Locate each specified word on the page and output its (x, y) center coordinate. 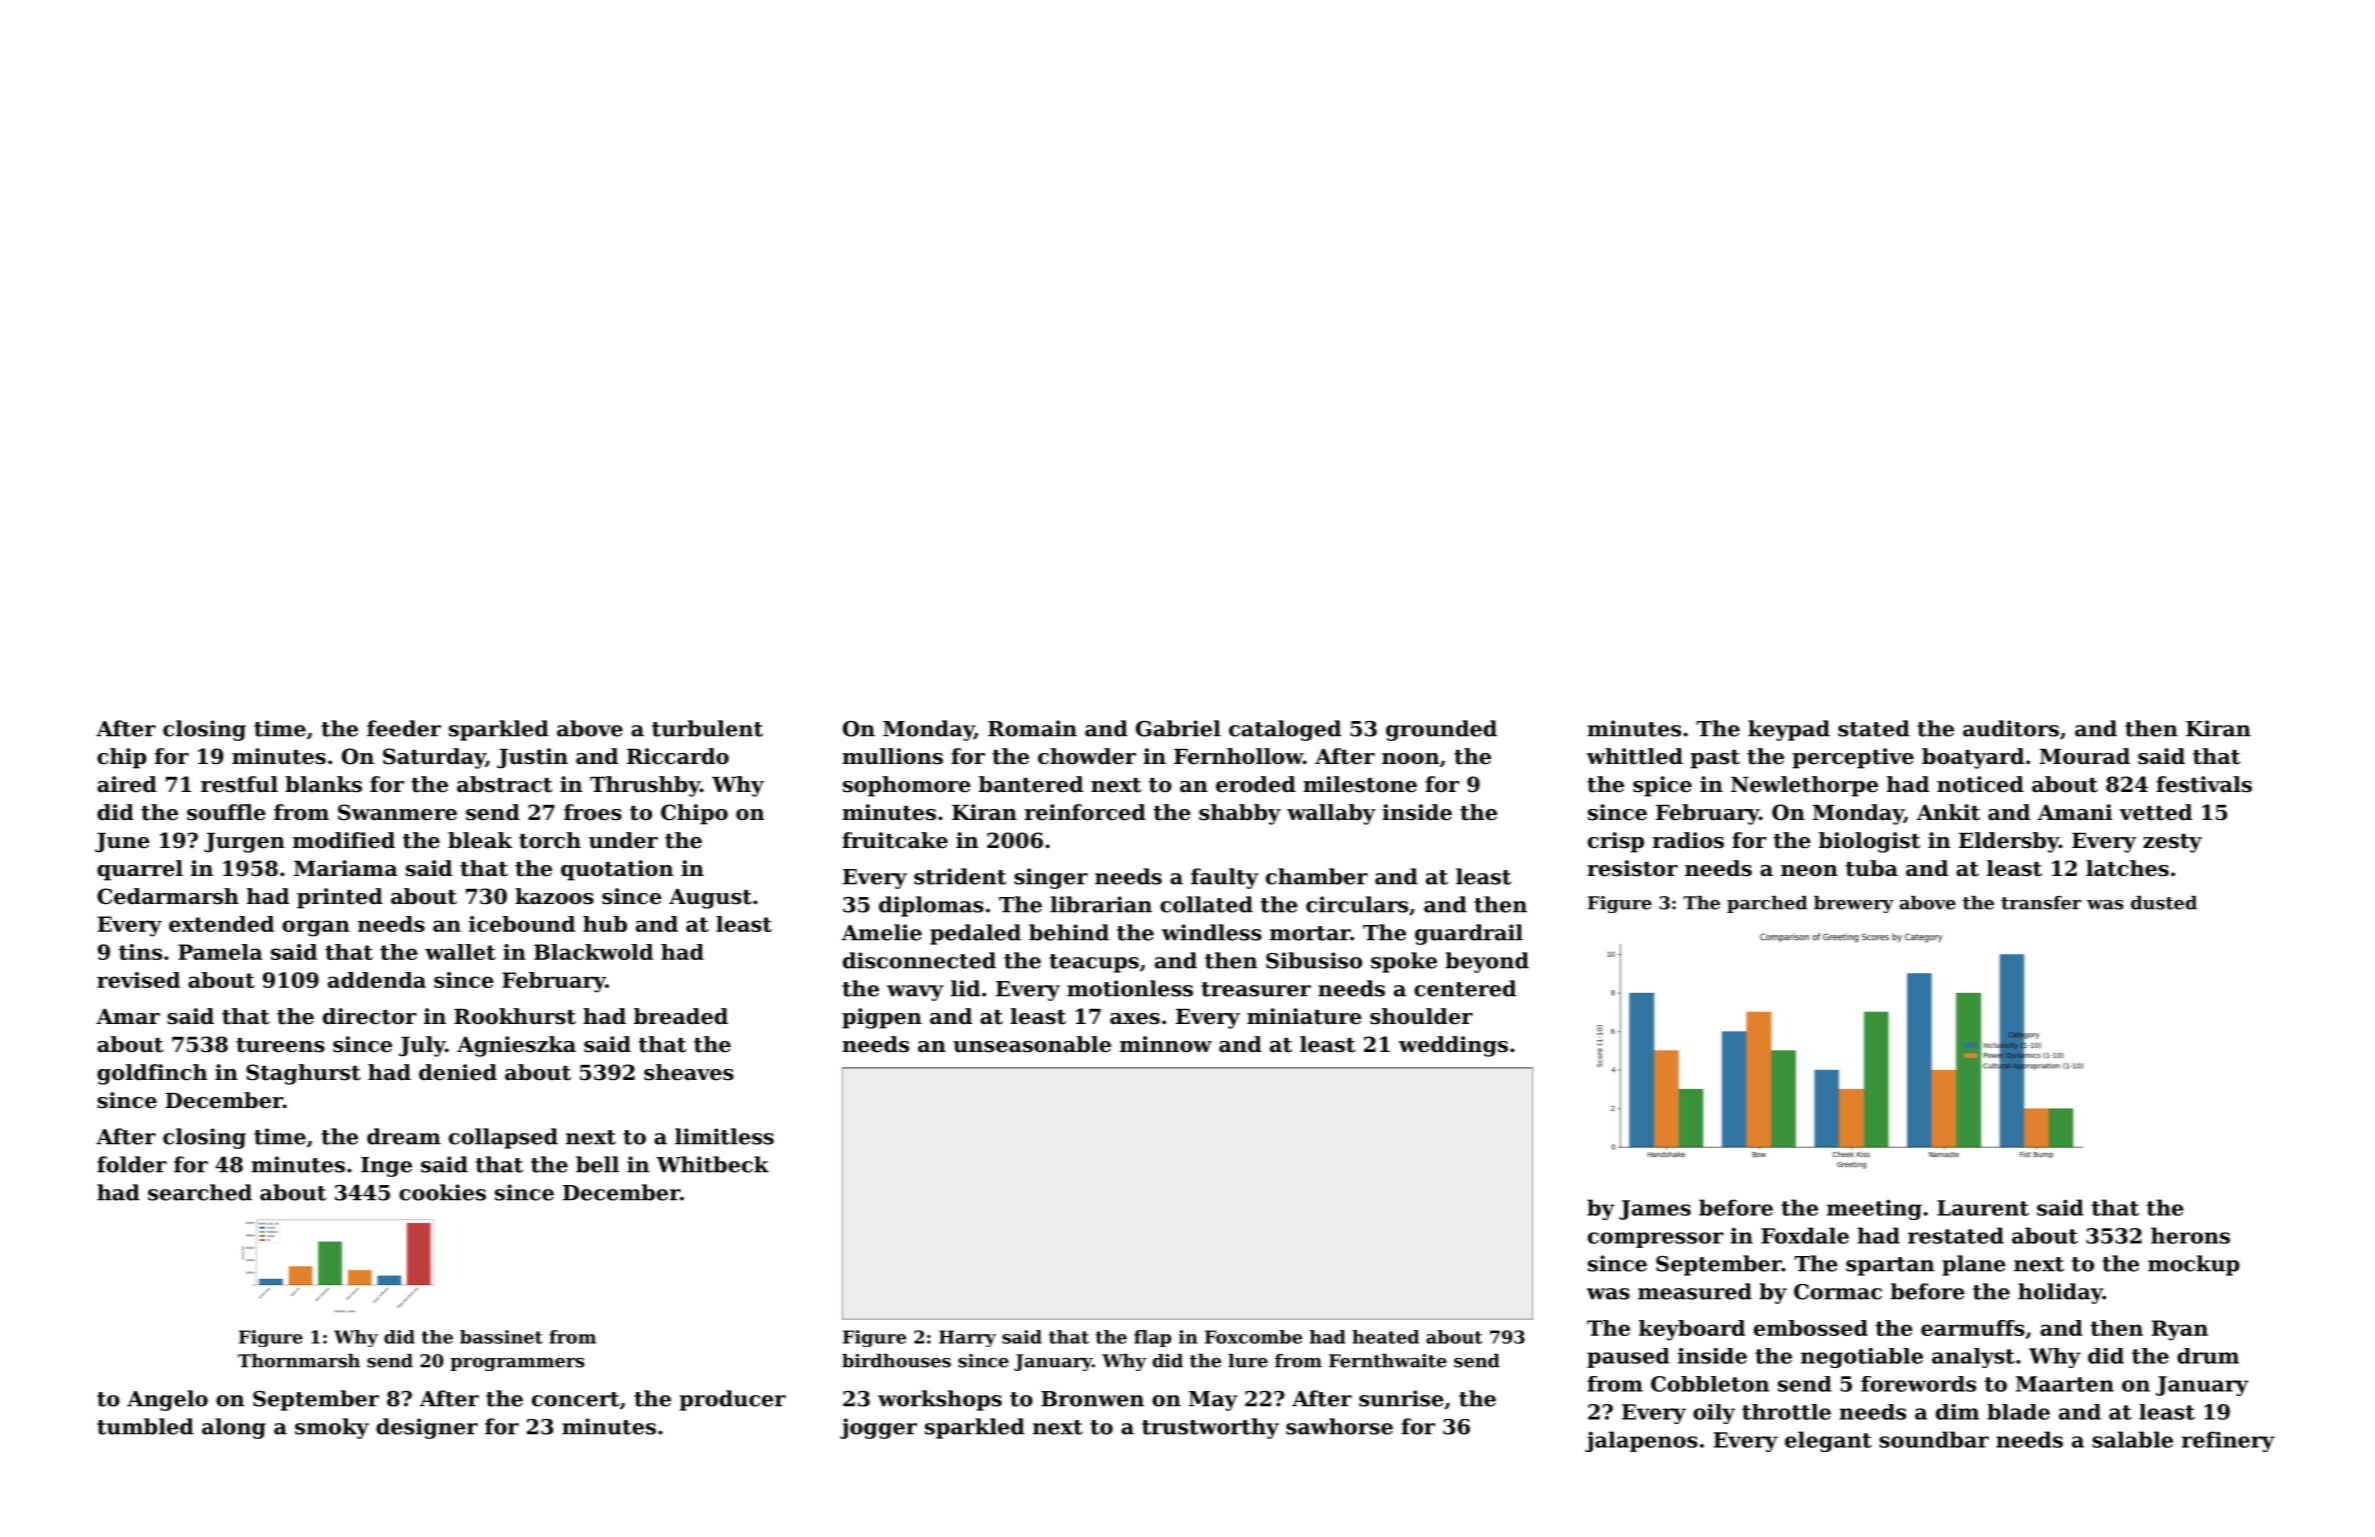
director (369, 1016)
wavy (915, 993)
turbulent (707, 728)
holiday (2060, 1293)
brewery (1854, 904)
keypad (1789, 730)
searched (200, 1192)
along (234, 1428)
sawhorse (1339, 1426)
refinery (2228, 1441)
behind (1069, 932)
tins (140, 952)
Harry (967, 1338)
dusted (2164, 903)
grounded (1441, 730)
